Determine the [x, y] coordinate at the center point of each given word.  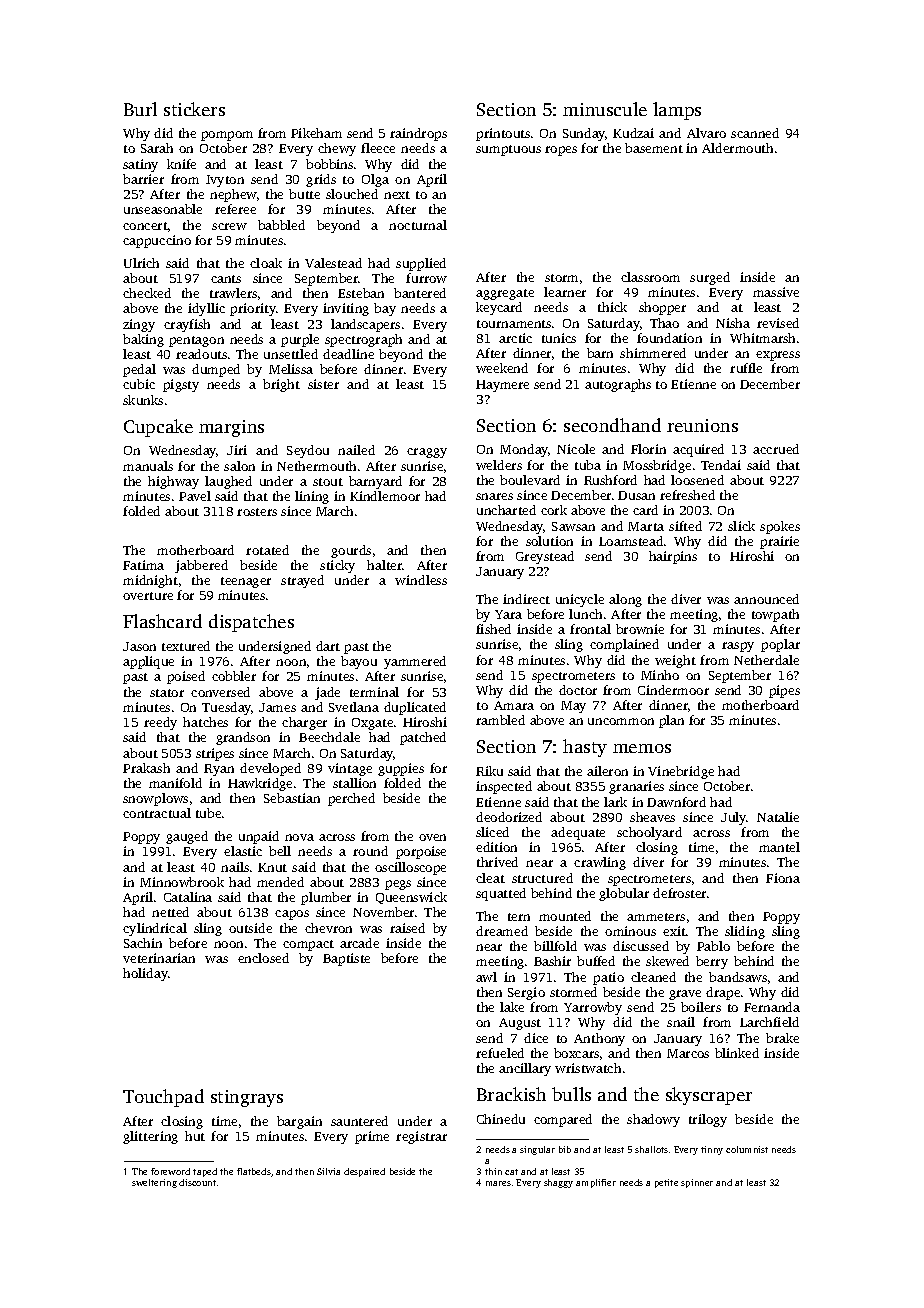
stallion [354, 783]
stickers [194, 109]
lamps [677, 111]
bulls [571, 1094]
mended [280, 882]
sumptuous [508, 150]
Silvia [328, 1171]
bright [281, 385]
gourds [351, 551]
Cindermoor [673, 690]
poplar [780, 645]
